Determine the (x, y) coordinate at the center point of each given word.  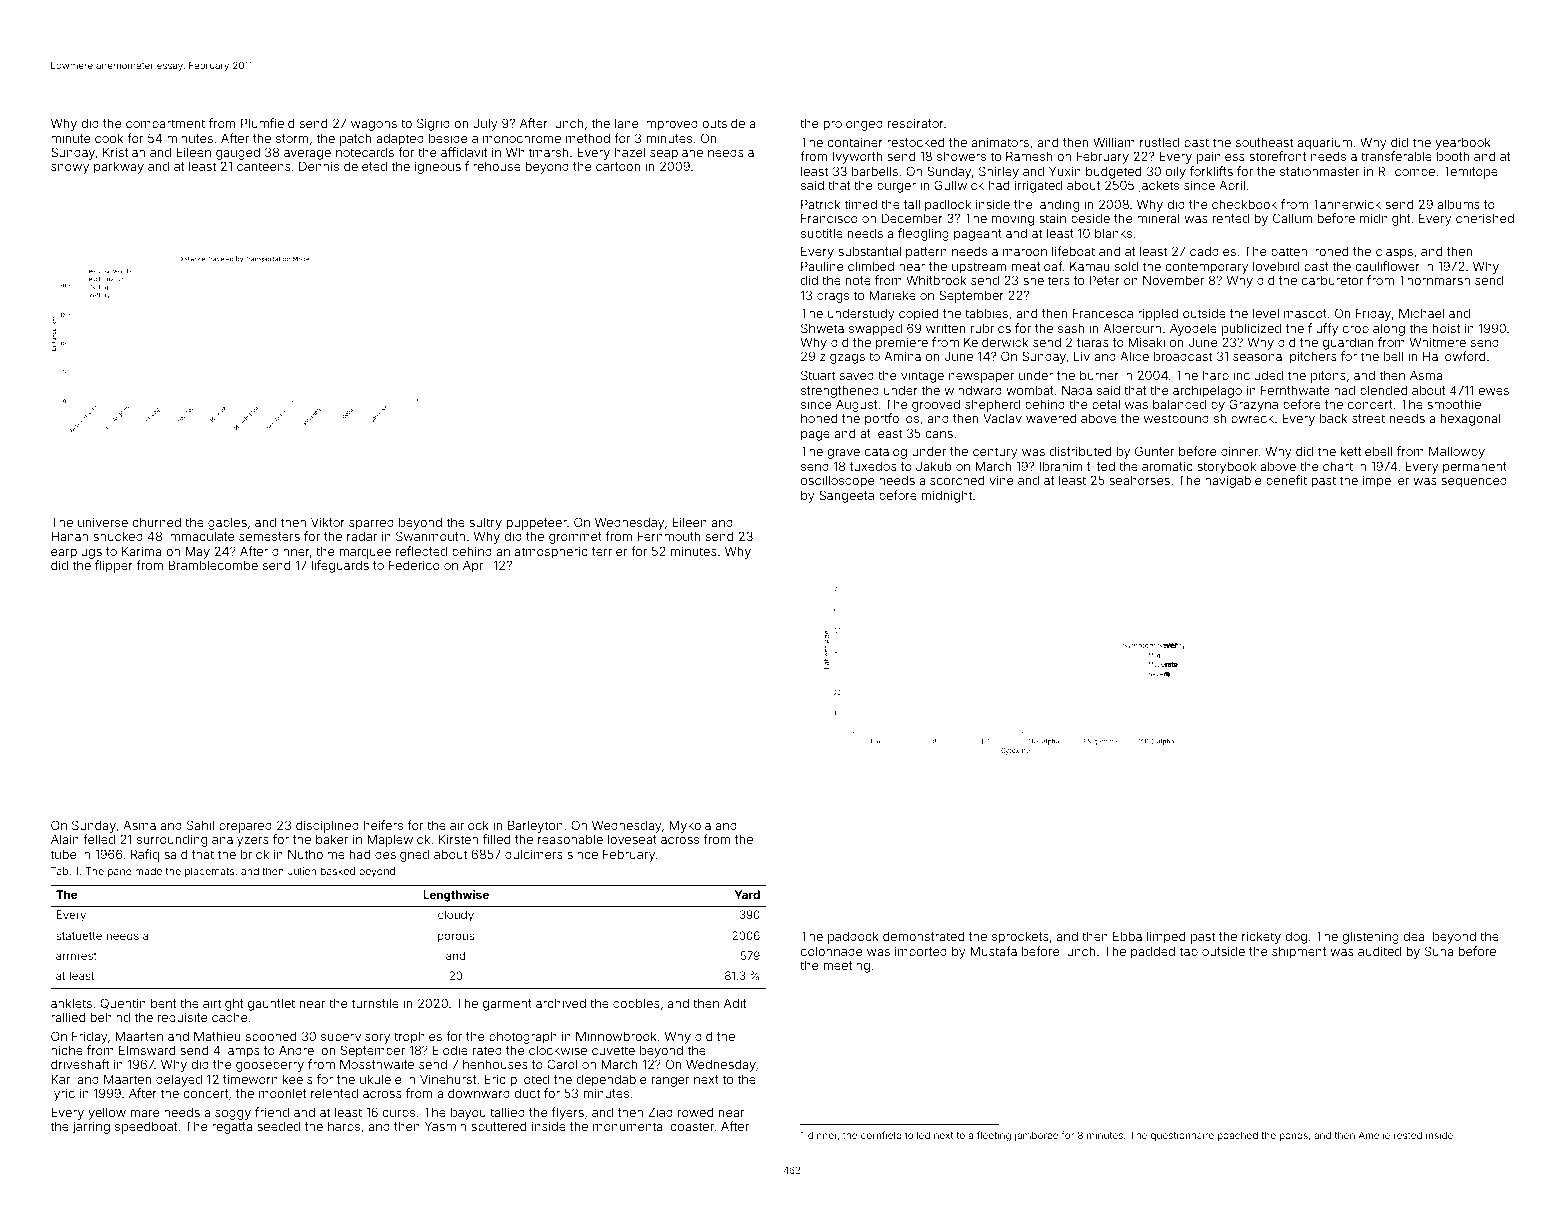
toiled (917, 1135)
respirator (916, 124)
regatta (232, 1128)
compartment (165, 125)
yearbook (1463, 144)
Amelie (1374, 1135)
